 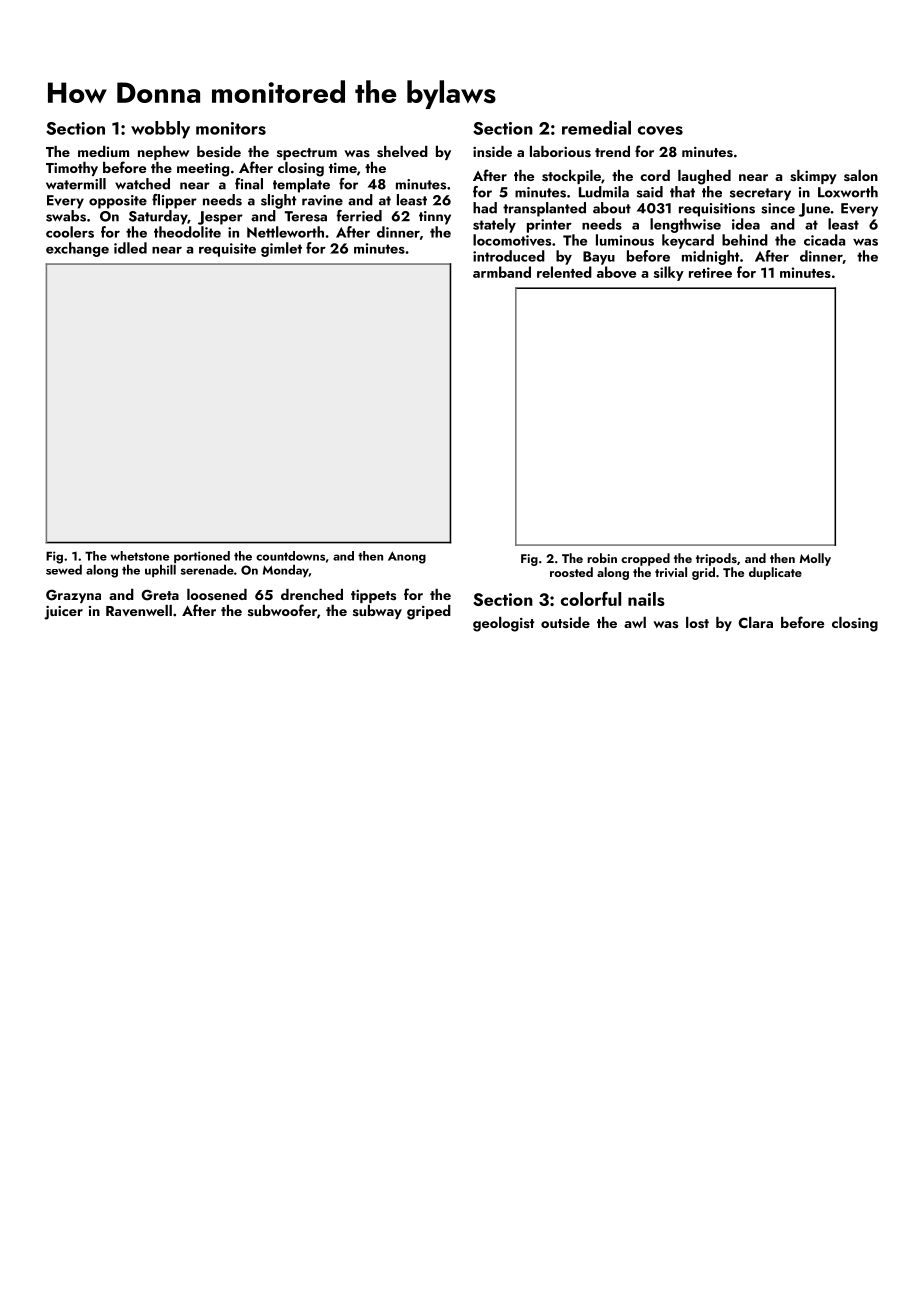 I want to click on wobbly, so click(x=160, y=130).
